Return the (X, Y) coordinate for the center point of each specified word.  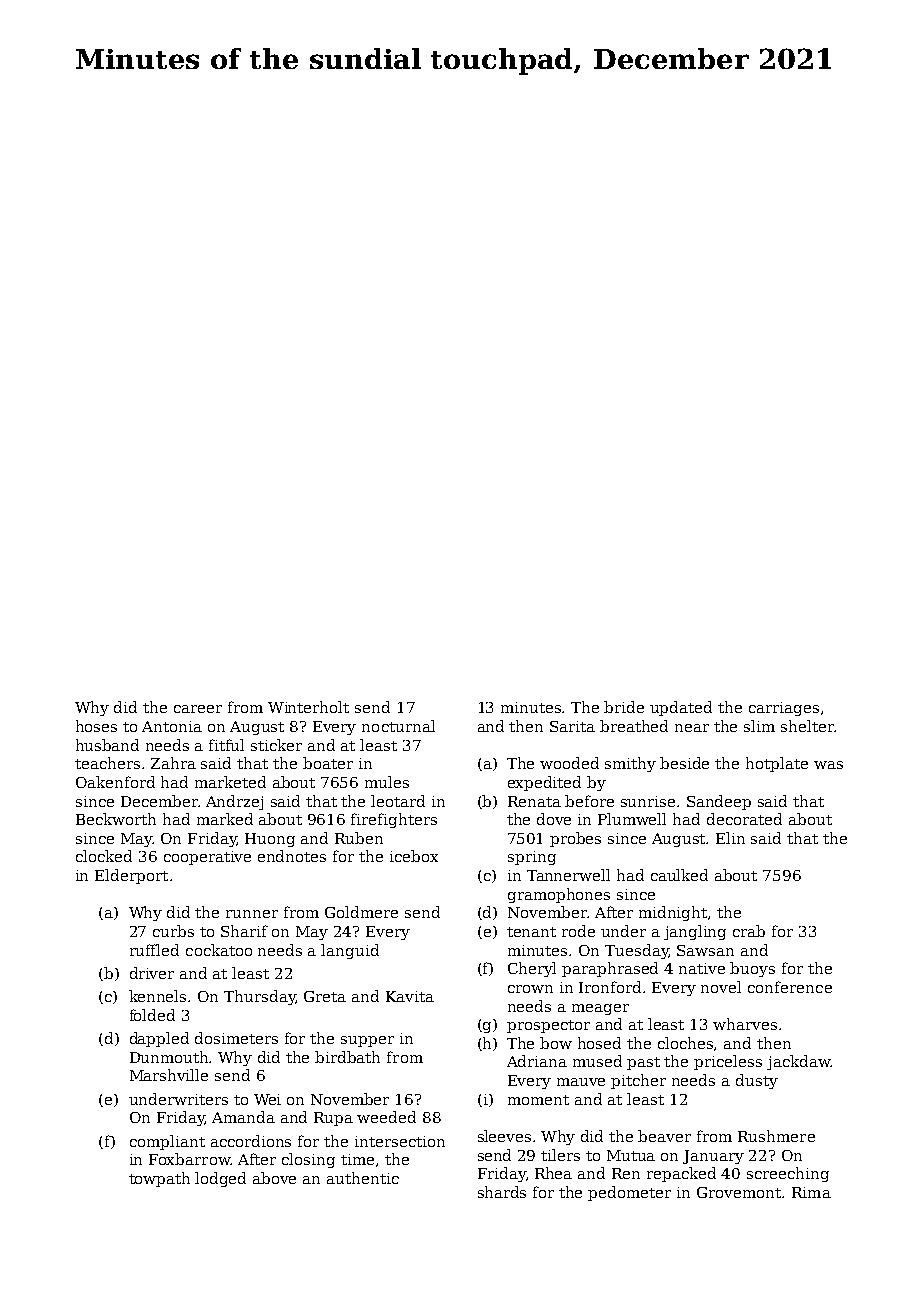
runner (252, 914)
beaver (664, 1136)
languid (350, 951)
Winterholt (308, 707)
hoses (96, 726)
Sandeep (719, 802)
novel (721, 987)
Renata (534, 801)
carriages (784, 709)
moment (538, 1100)
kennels (157, 996)
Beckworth (116, 819)
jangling (695, 932)
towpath (159, 1179)
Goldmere (361, 912)
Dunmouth (170, 1057)
